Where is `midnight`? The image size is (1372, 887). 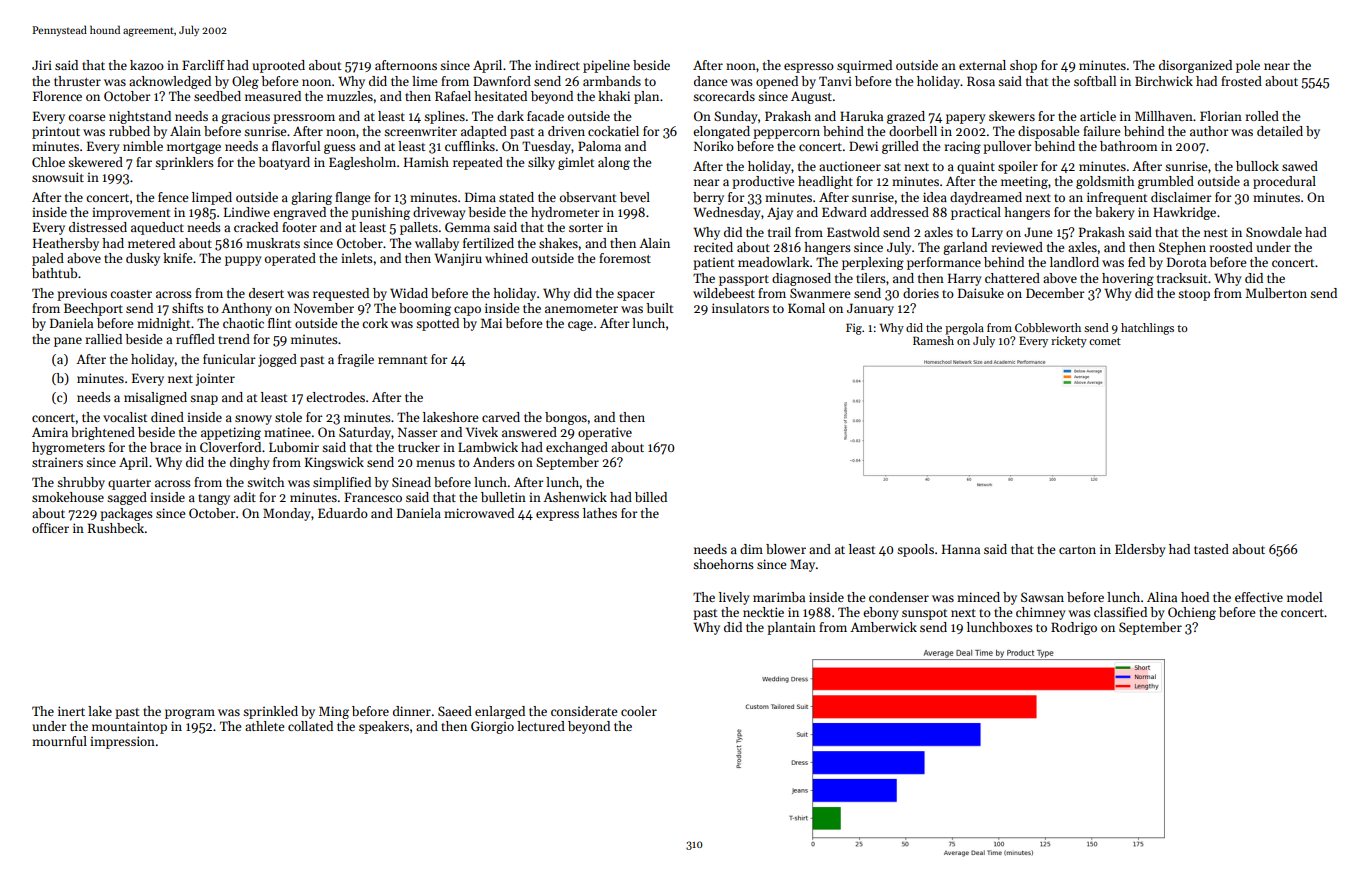
midnight is located at coordinates (163, 324).
